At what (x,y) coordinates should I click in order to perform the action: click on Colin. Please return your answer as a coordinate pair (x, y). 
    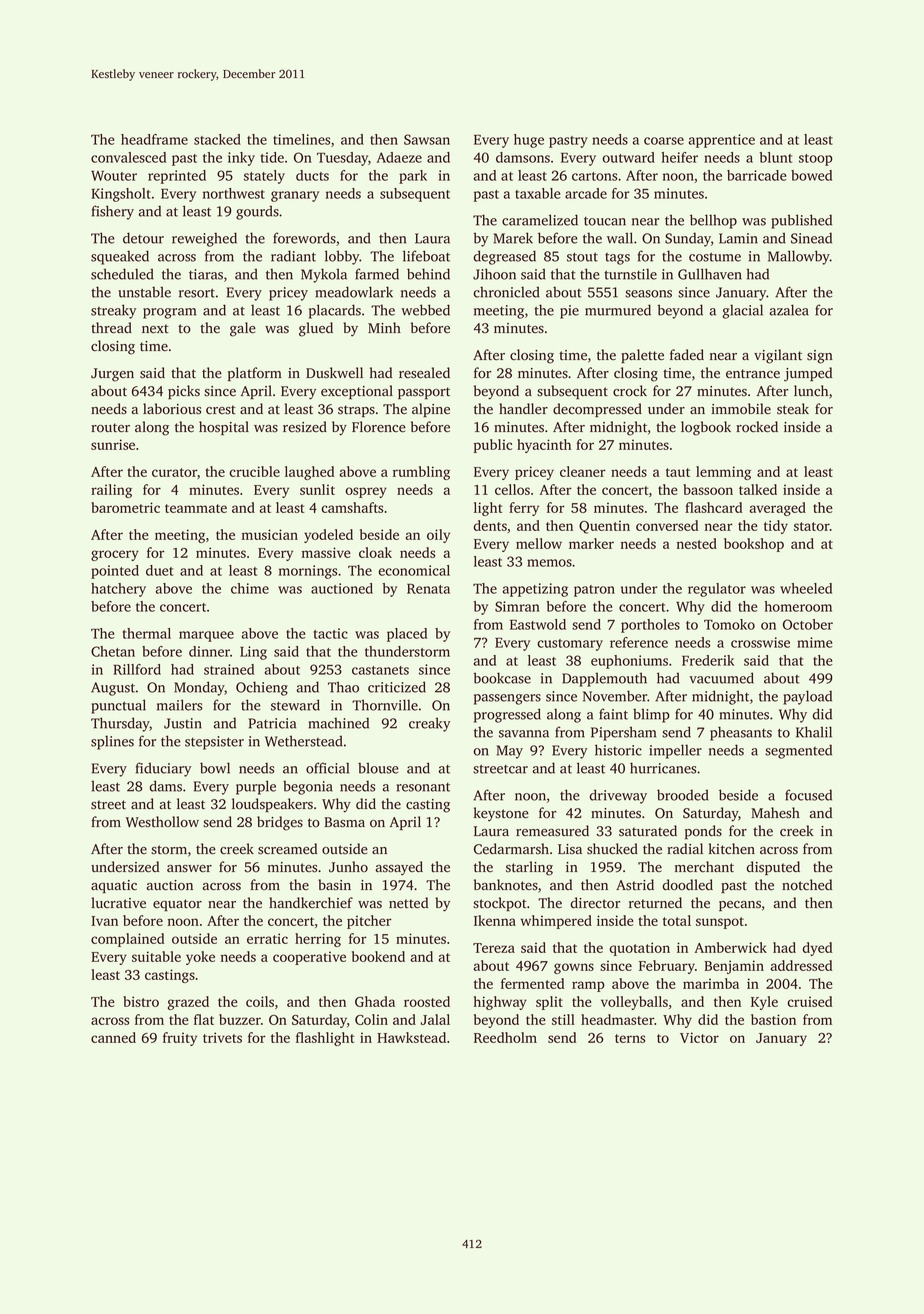
    Looking at the image, I should click on (371, 1019).
